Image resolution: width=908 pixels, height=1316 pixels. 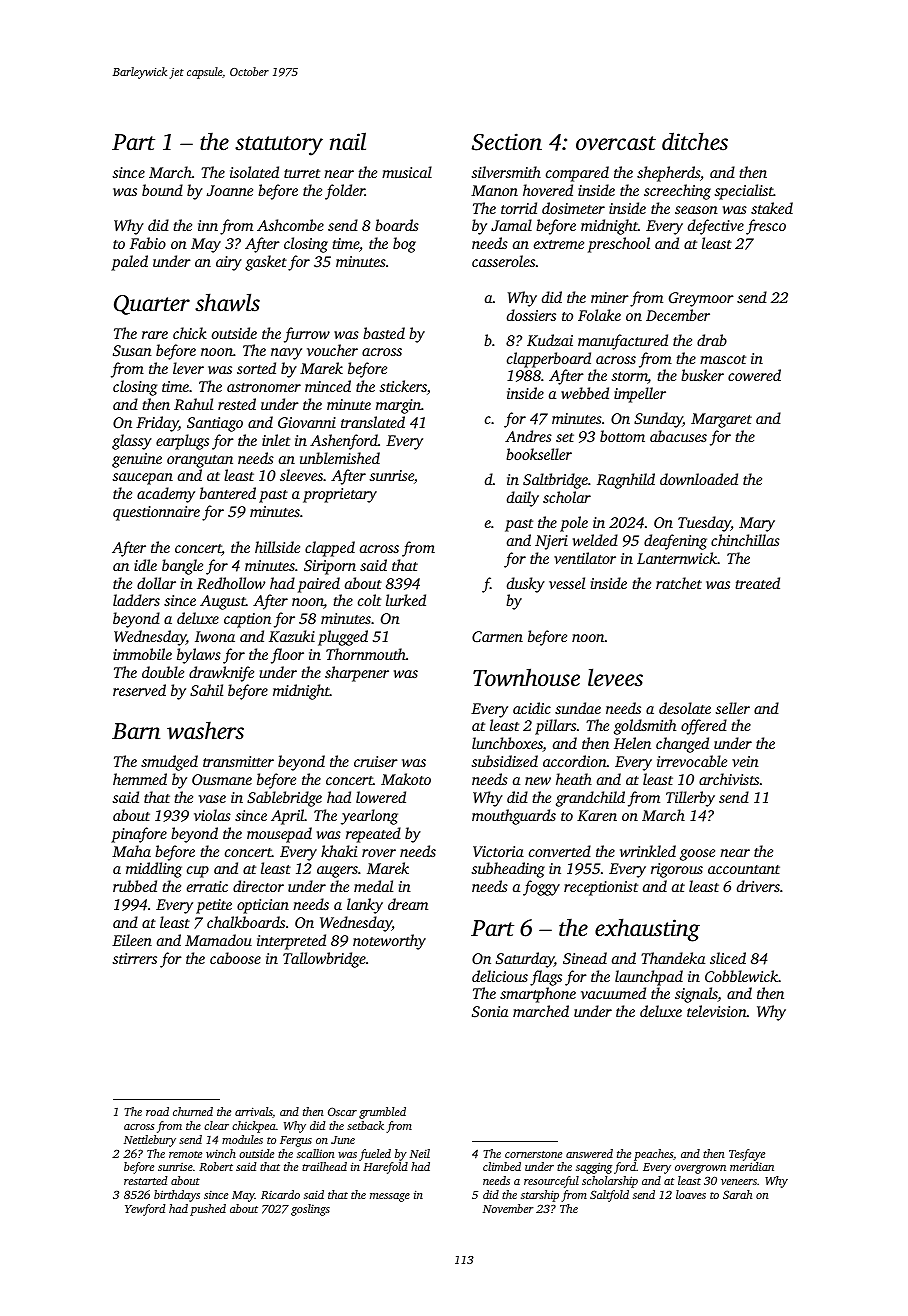 I want to click on preschool, so click(x=619, y=245).
